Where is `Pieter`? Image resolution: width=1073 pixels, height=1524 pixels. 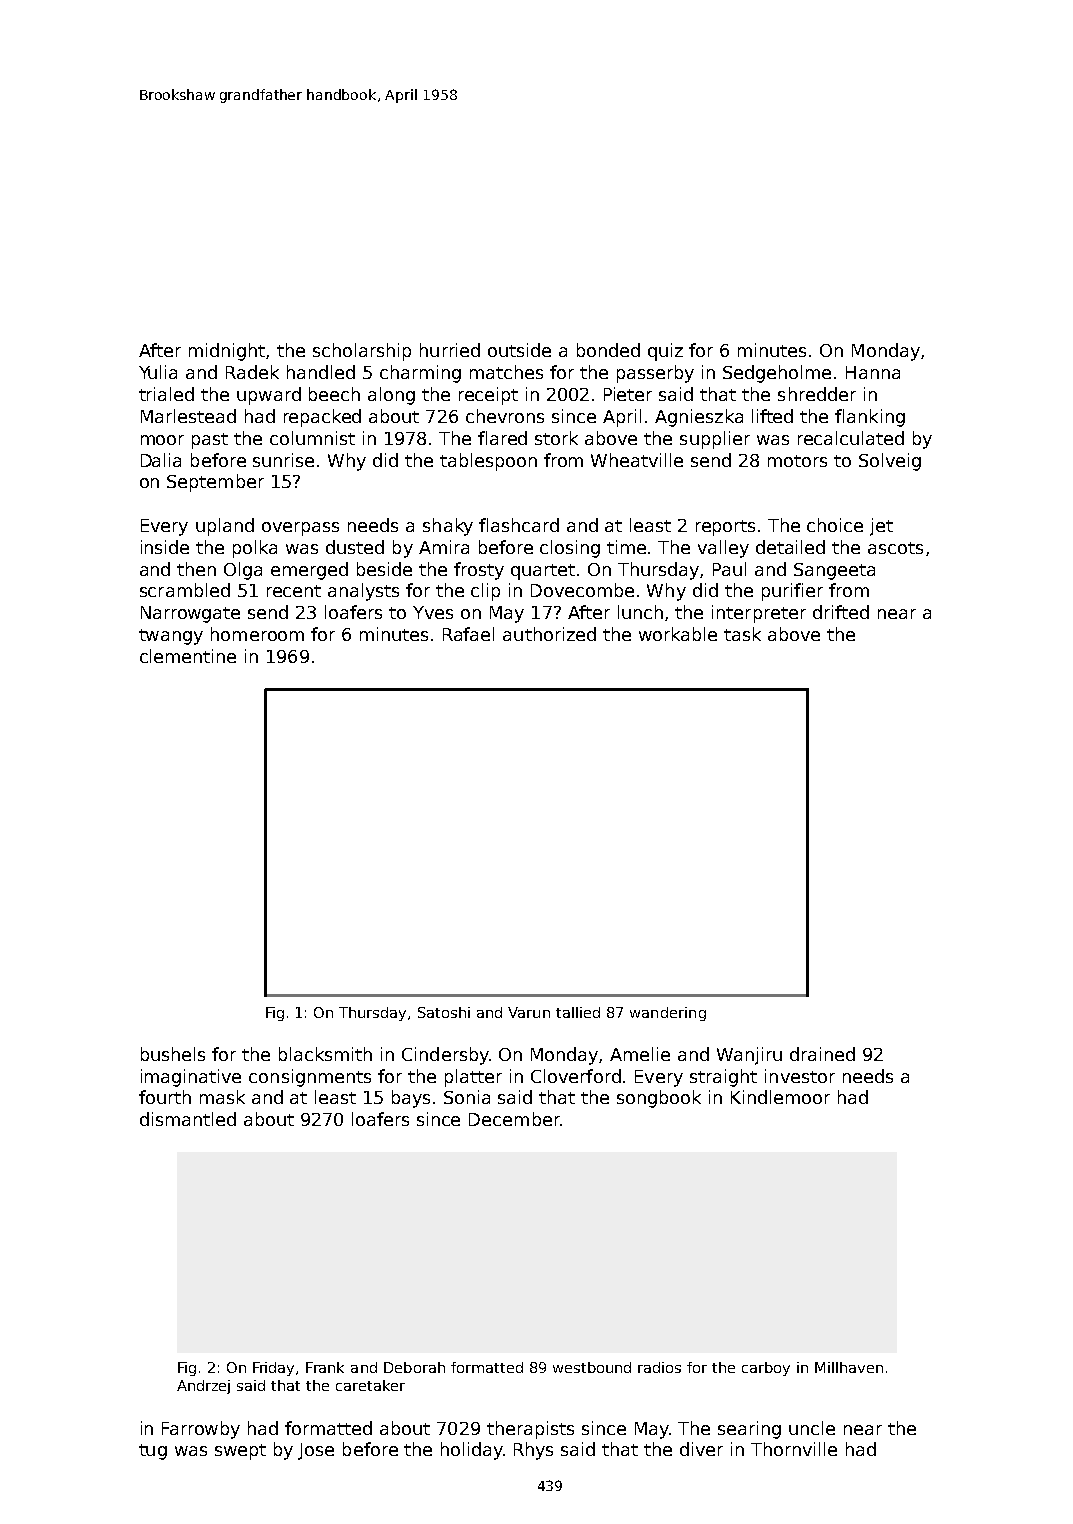 Pieter is located at coordinates (628, 394).
